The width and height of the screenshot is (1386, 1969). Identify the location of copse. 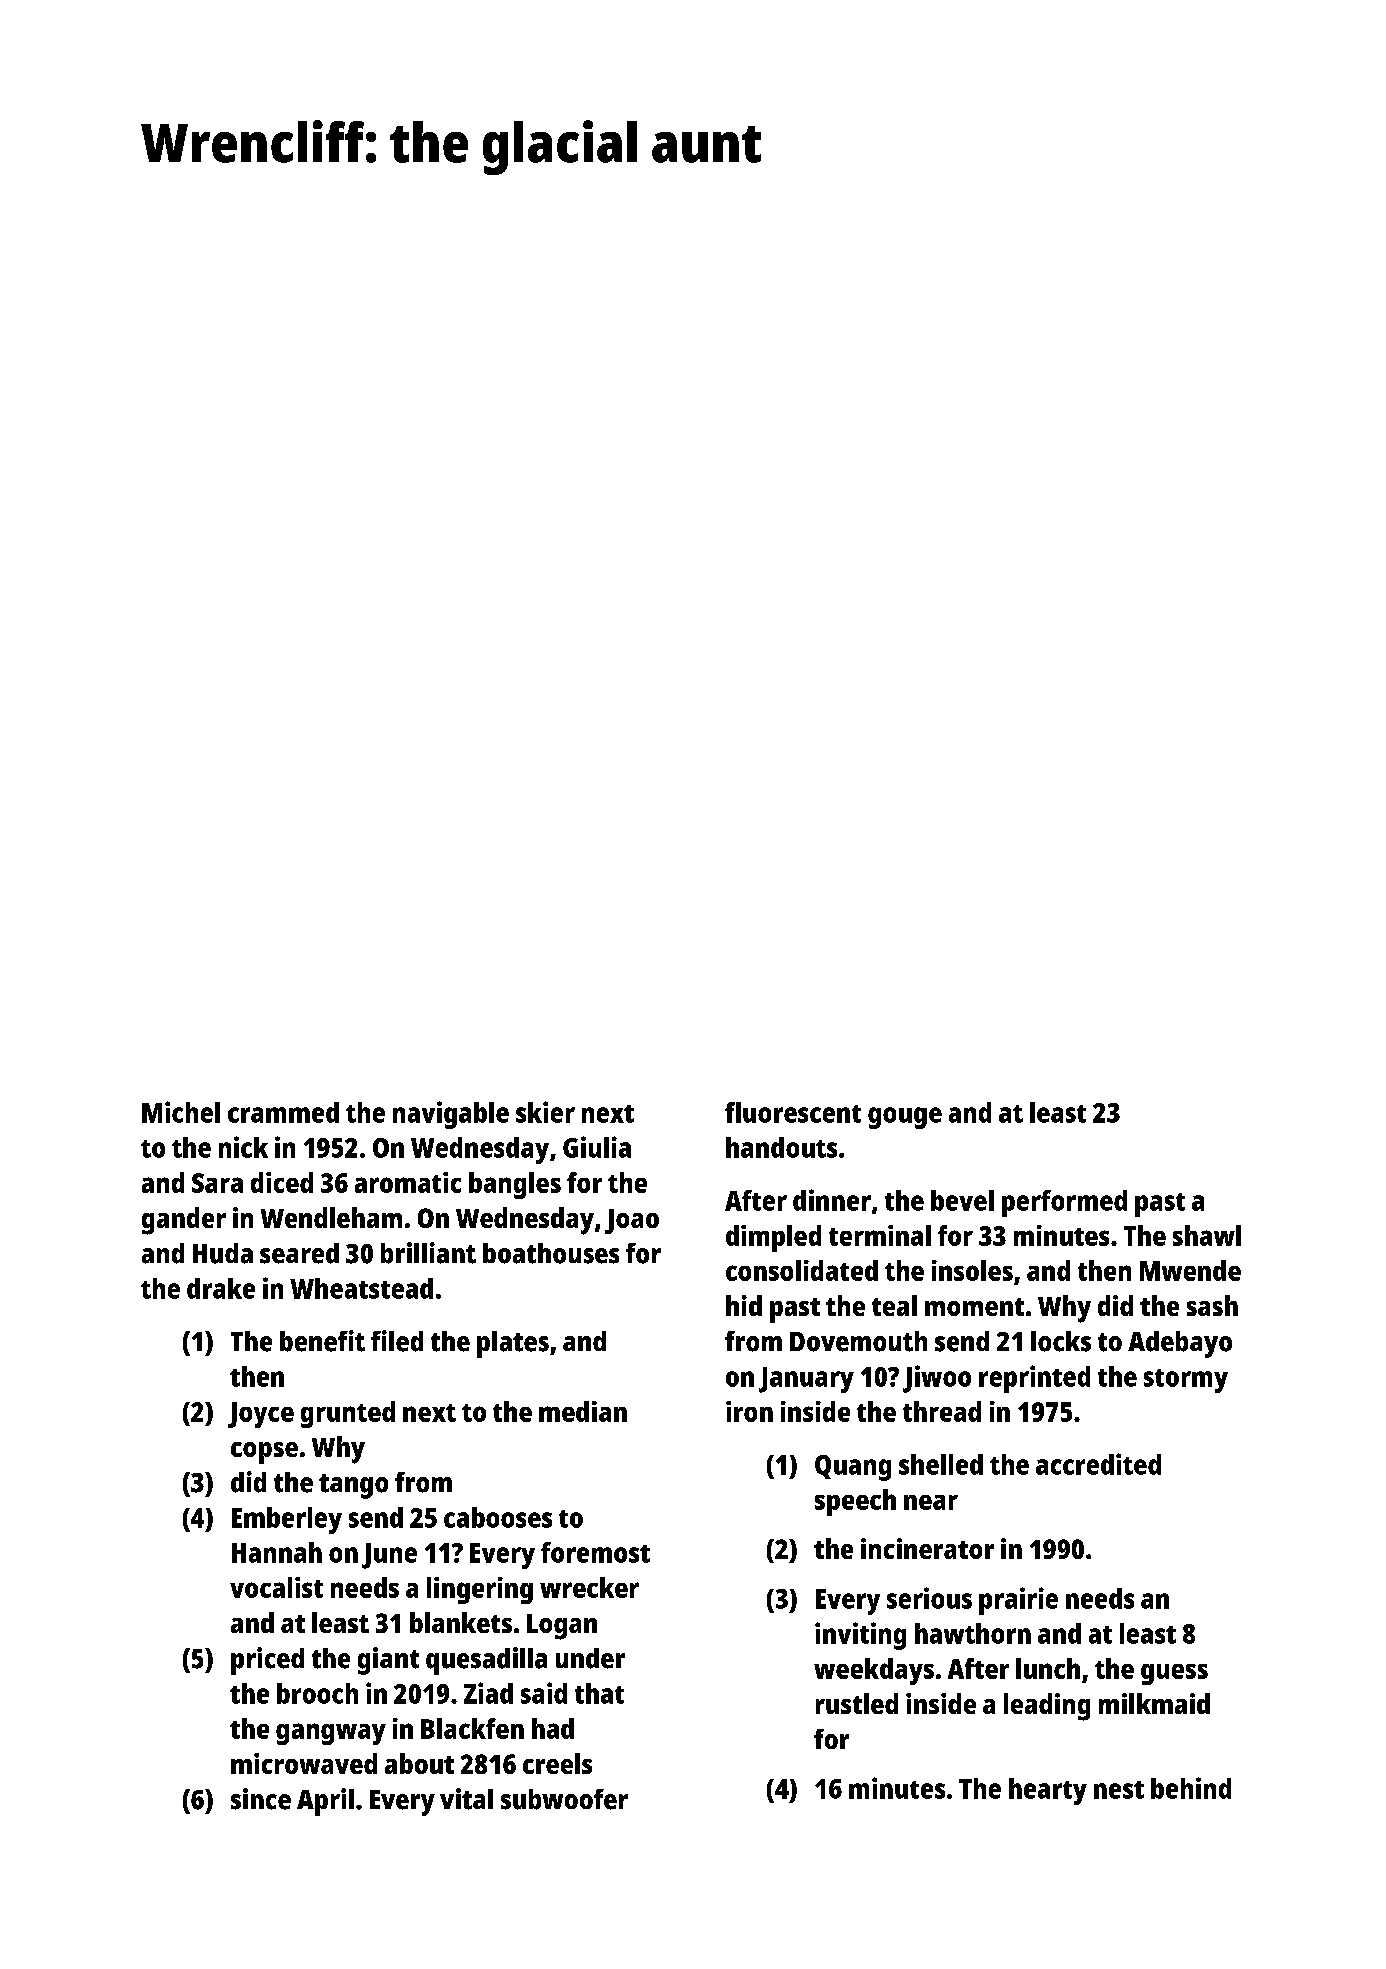
(264, 1453).
